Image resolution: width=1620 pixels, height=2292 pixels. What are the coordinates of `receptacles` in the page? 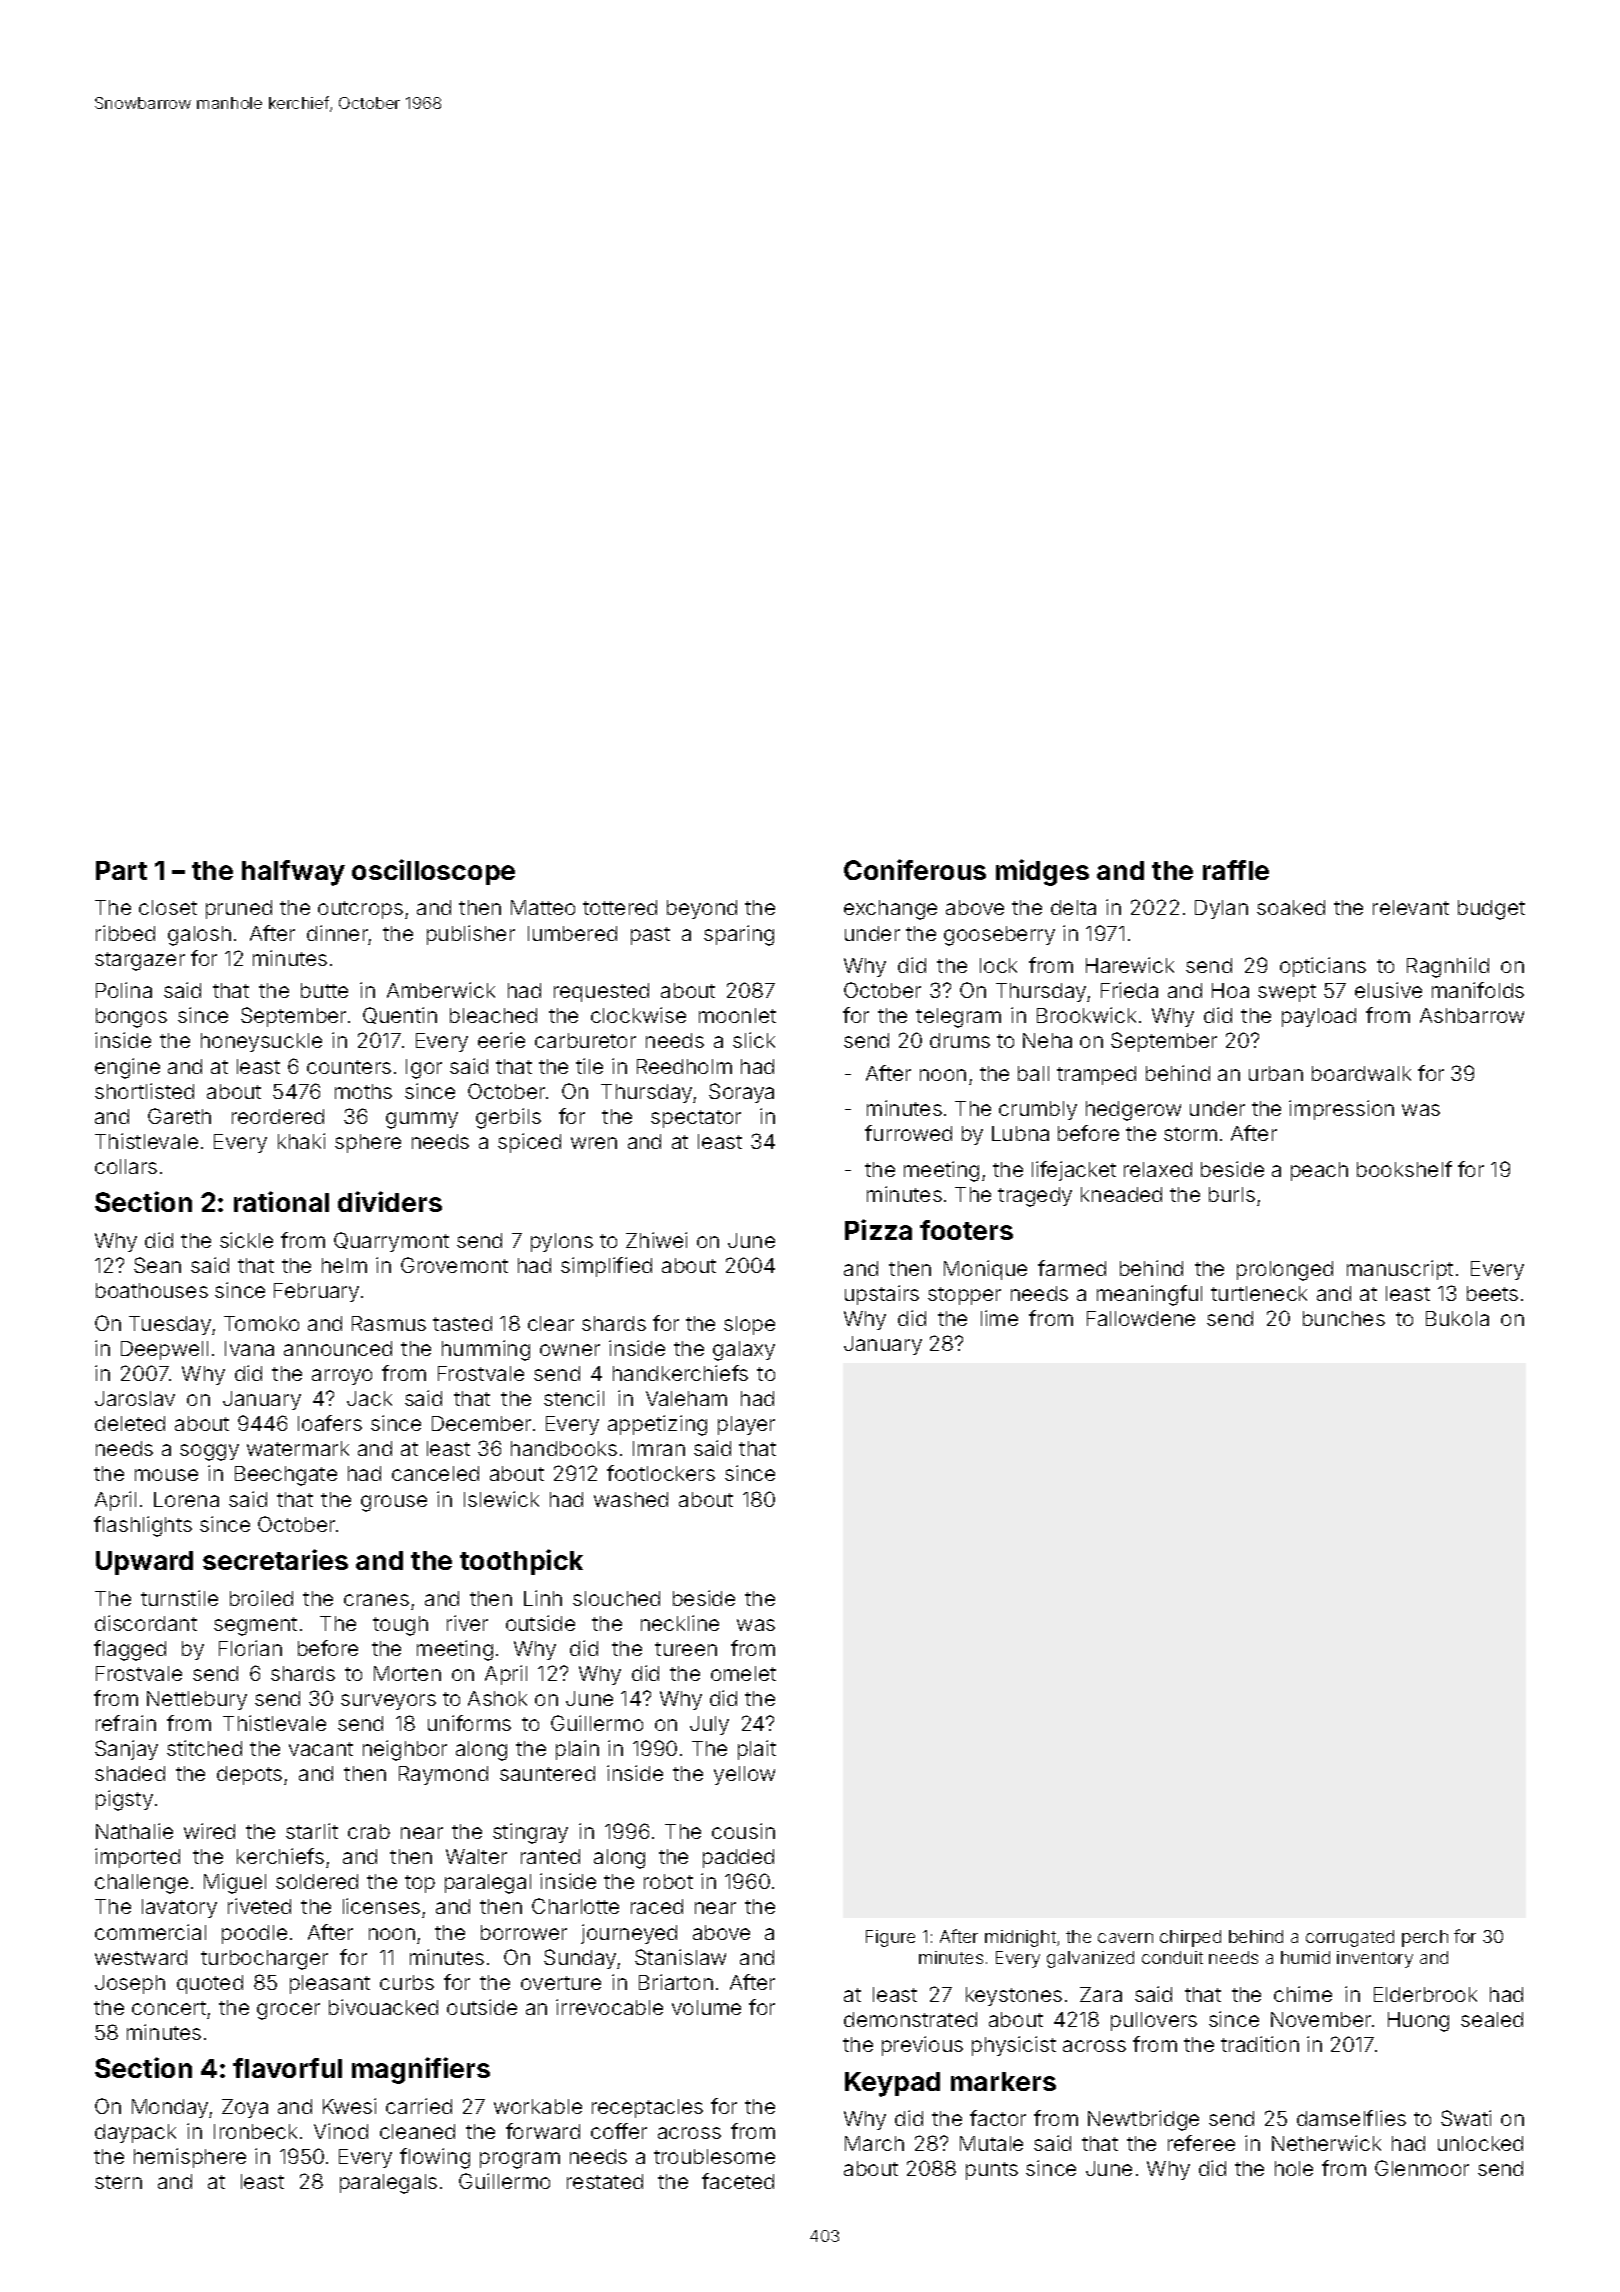 It's located at (647, 2108).
